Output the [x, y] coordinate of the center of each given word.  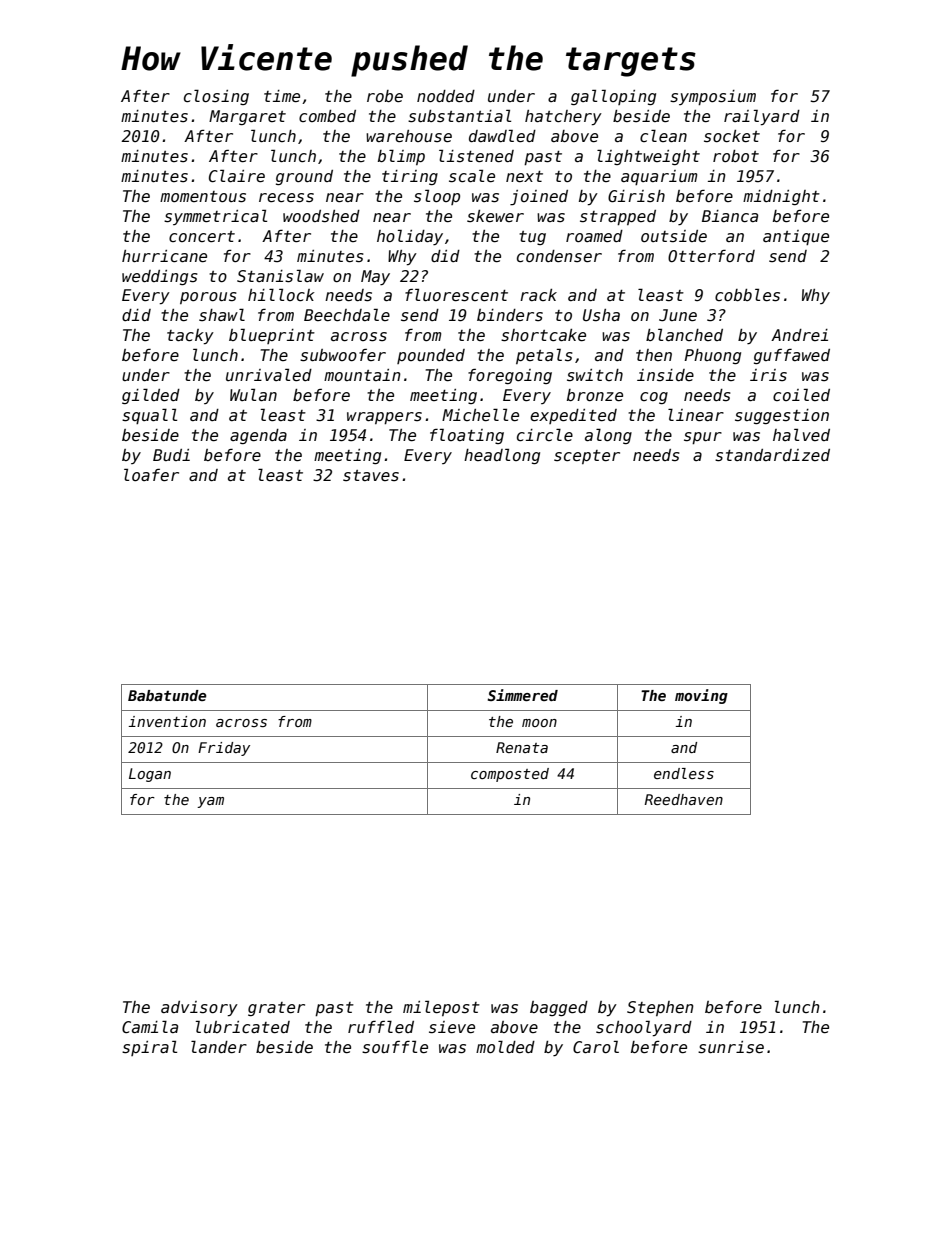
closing [216, 97]
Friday [224, 749]
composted [510, 775]
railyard [762, 117]
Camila [150, 1026]
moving [701, 696]
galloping [613, 97]
